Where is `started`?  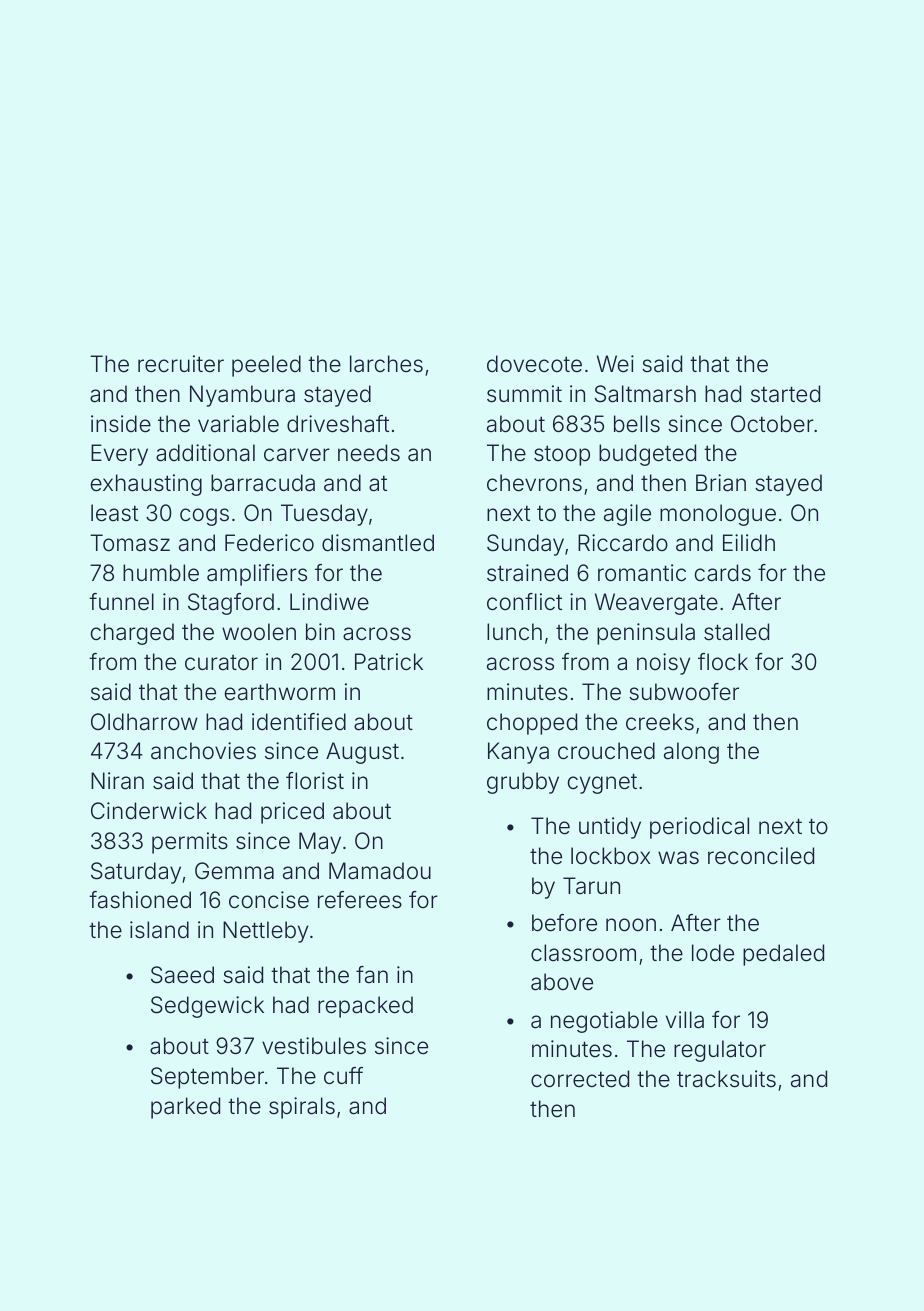
started is located at coordinates (785, 394).
